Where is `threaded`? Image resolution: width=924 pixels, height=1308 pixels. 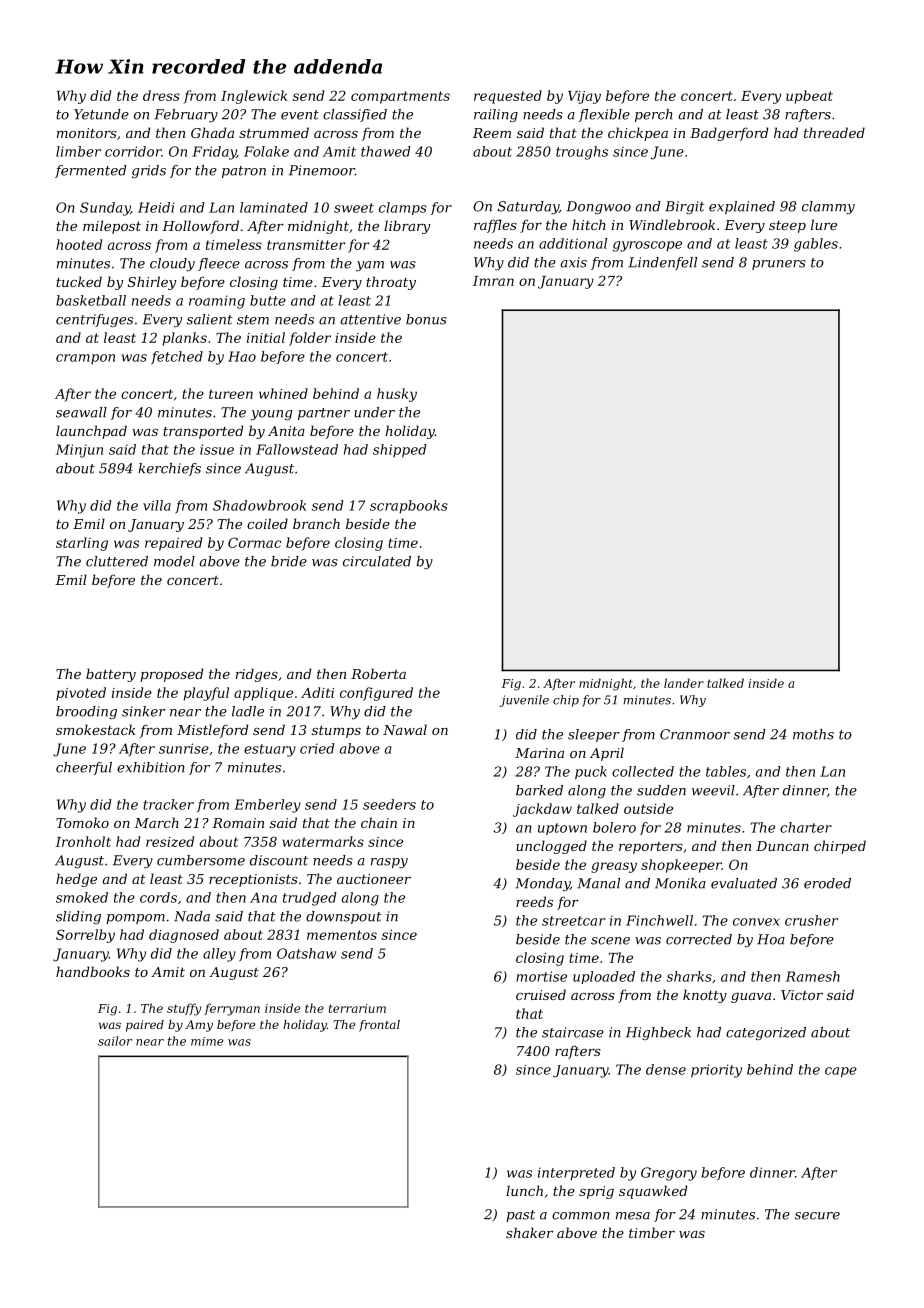
threaded is located at coordinates (834, 132).
